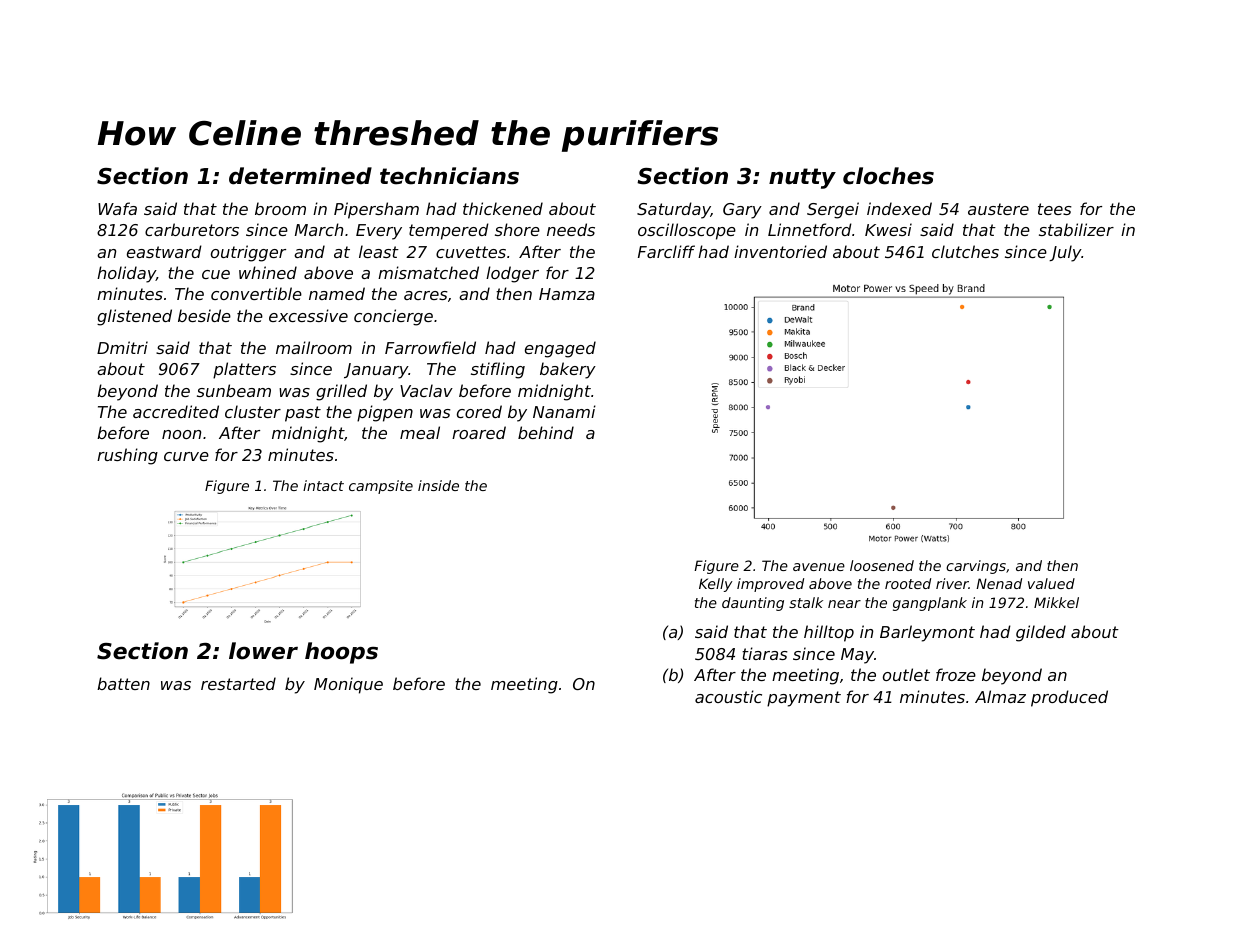 This document has height=952, width=1233. What do you see at coordinates (341, 653) in the document?
I see `hoops` at bounding box center [341, 653].
